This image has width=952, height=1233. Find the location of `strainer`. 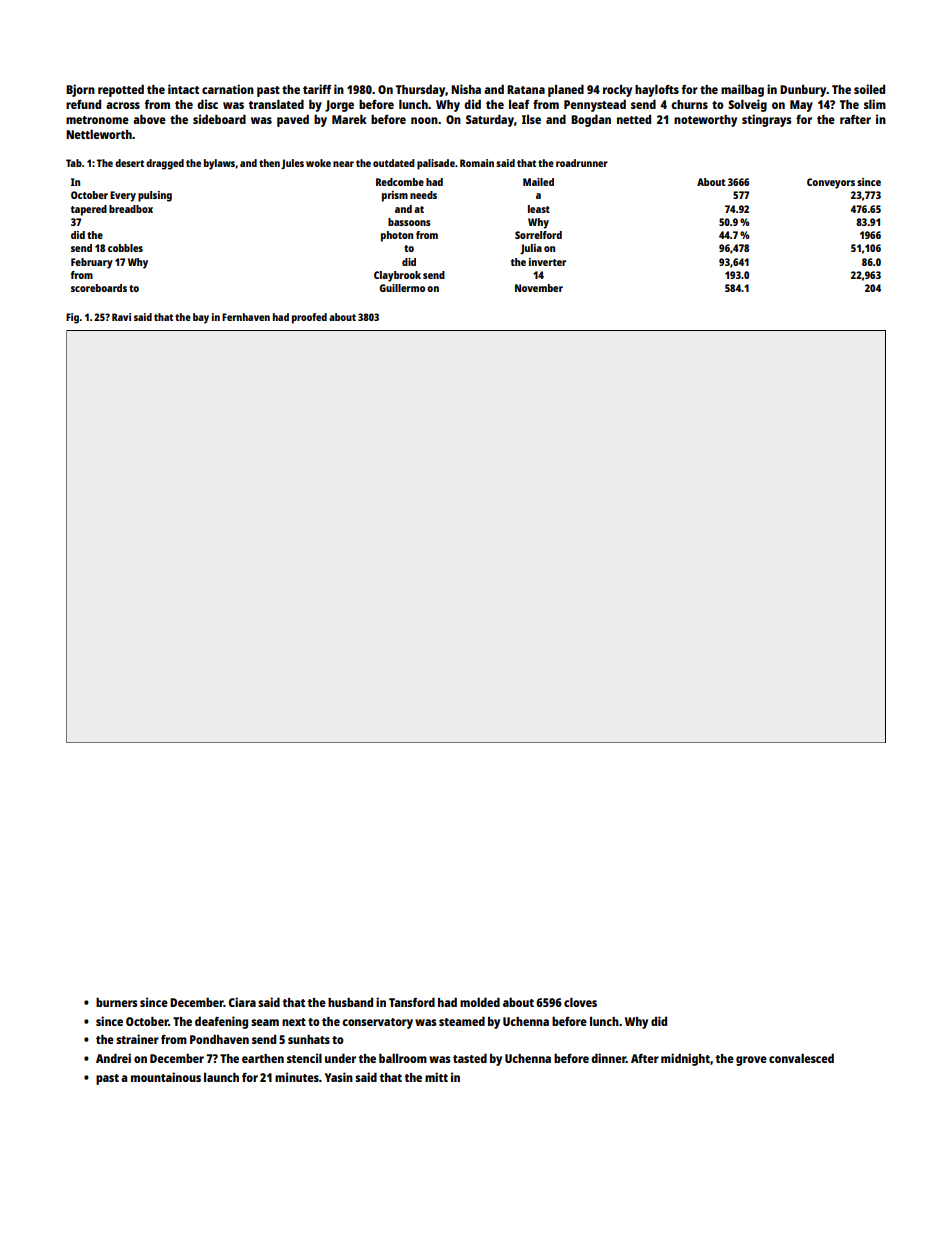

strainer is located at coordinates (137, 1039).
